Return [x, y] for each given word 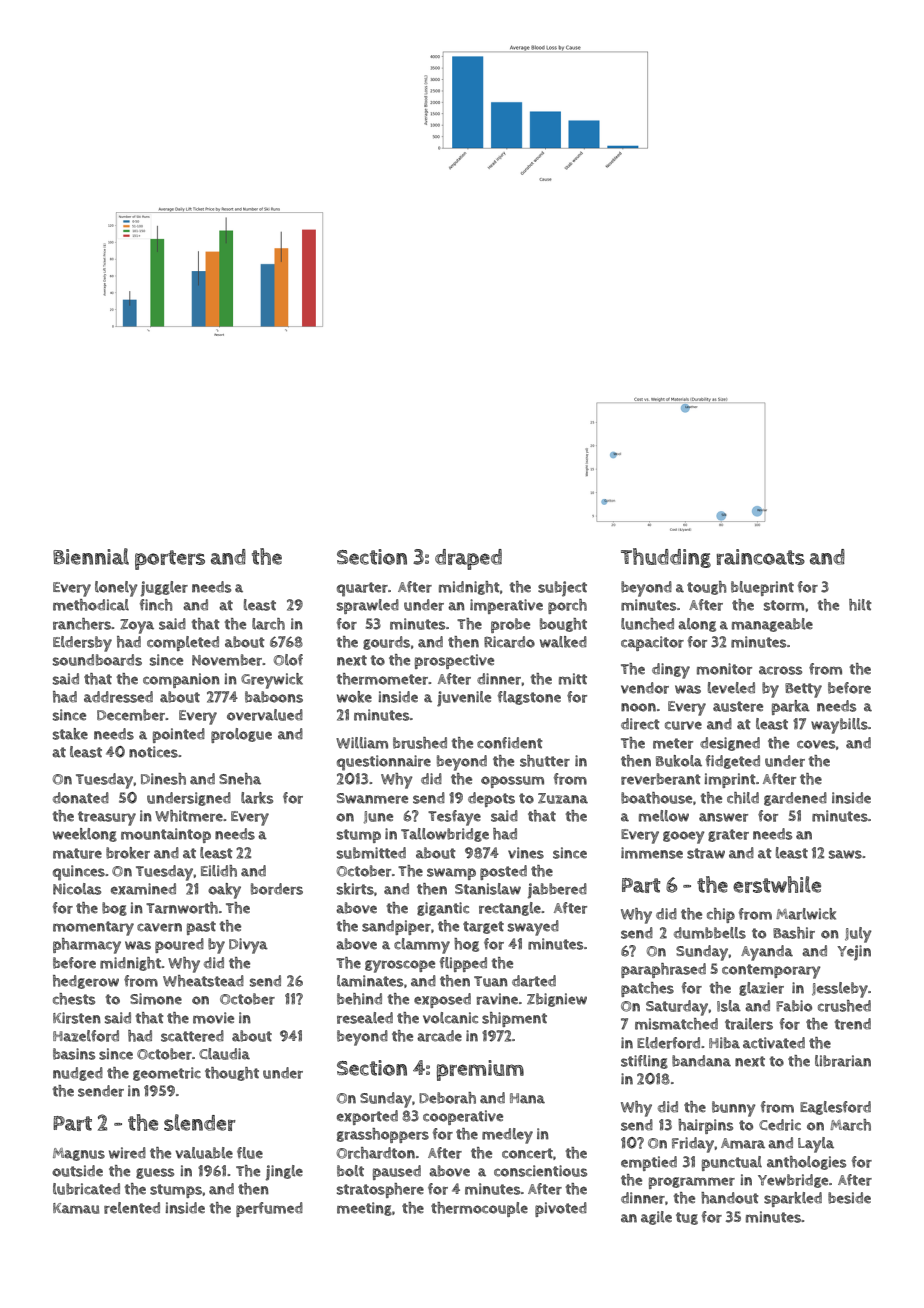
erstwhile [777, 884]
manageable [772, 625]
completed [183, 643]
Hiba [724, 1043]
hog [466, 945]
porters [170, 560]
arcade [439, 1036]
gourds [386, 643]
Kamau [76, 1208]
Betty [803, 690]
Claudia [224, 1054]
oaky [224, 891]
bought [563, 625]
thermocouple [479, 1209]
